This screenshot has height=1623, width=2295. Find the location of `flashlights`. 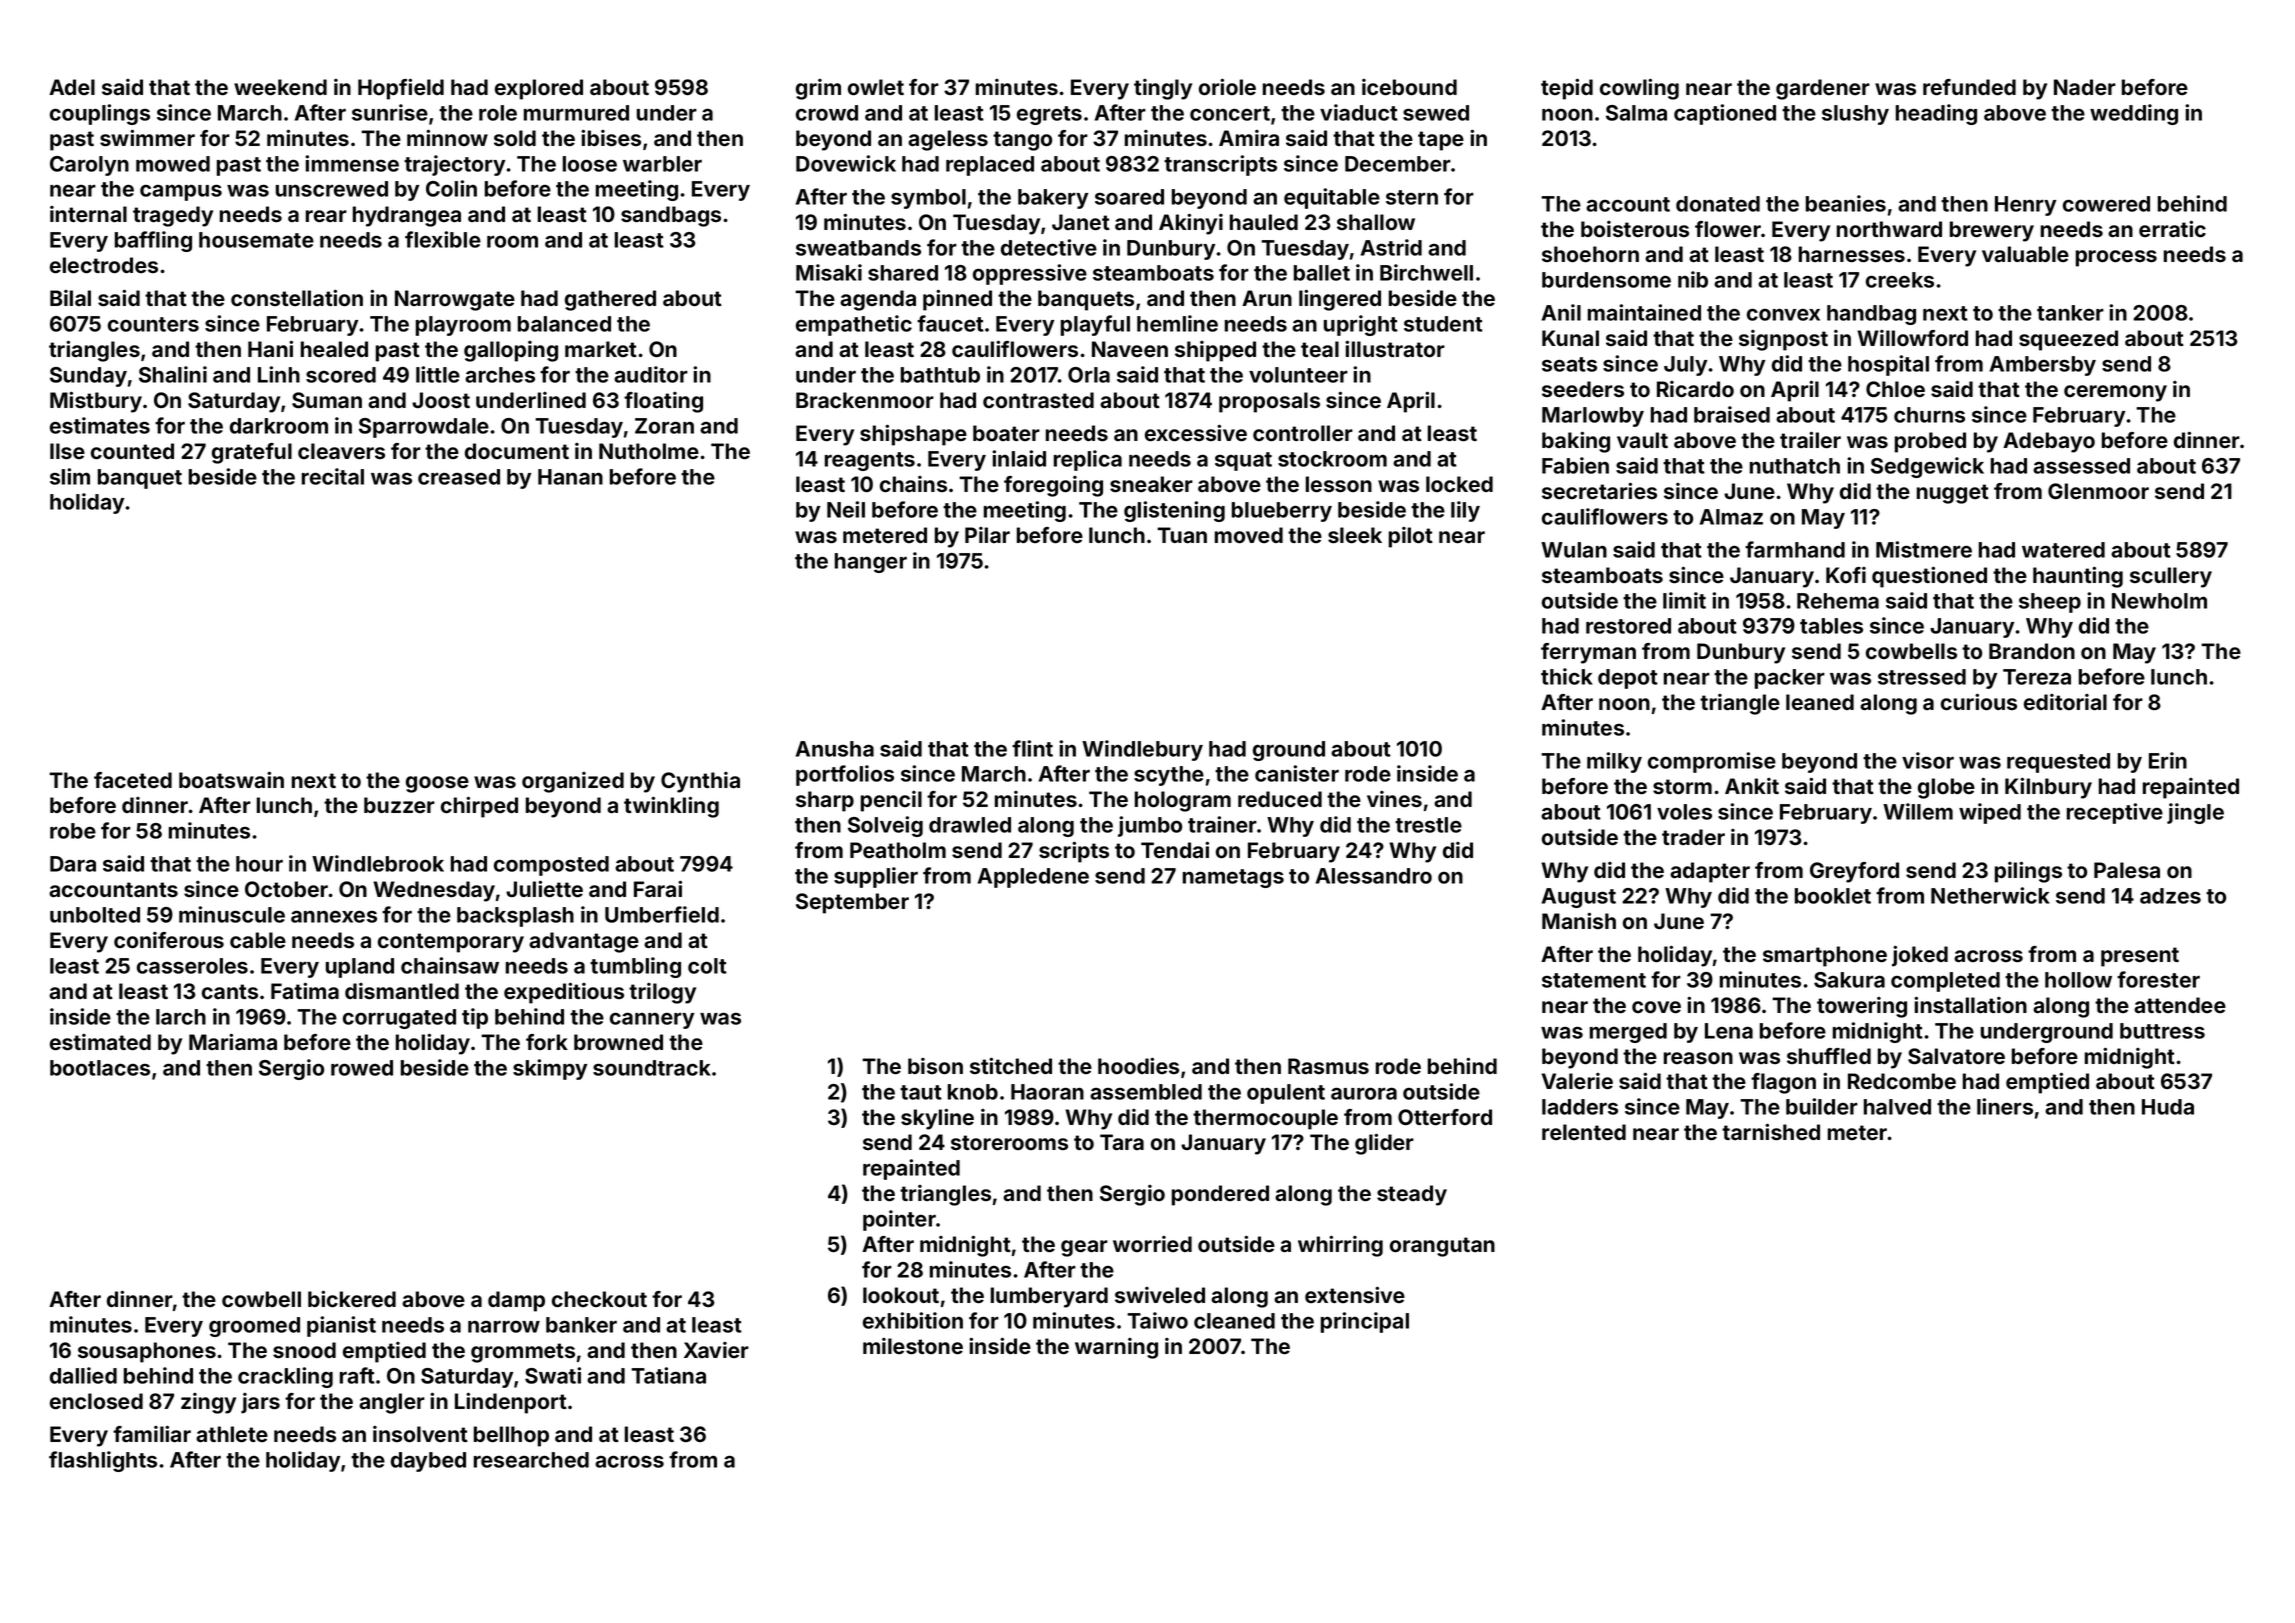

flashlights is located at coordinates (103, 1461).
